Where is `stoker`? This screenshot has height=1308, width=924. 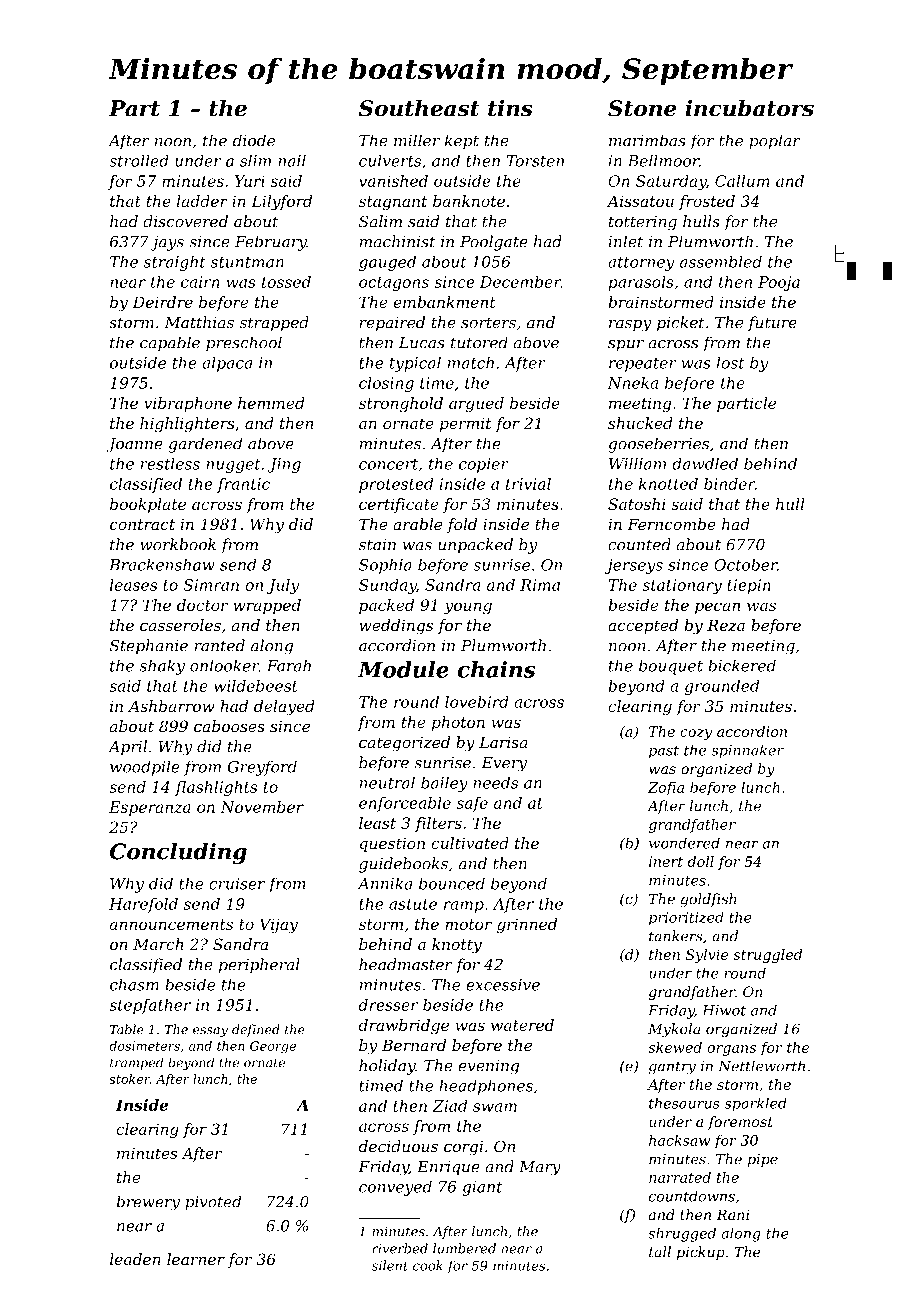
stoker is located at coordinates (129, 1079).
